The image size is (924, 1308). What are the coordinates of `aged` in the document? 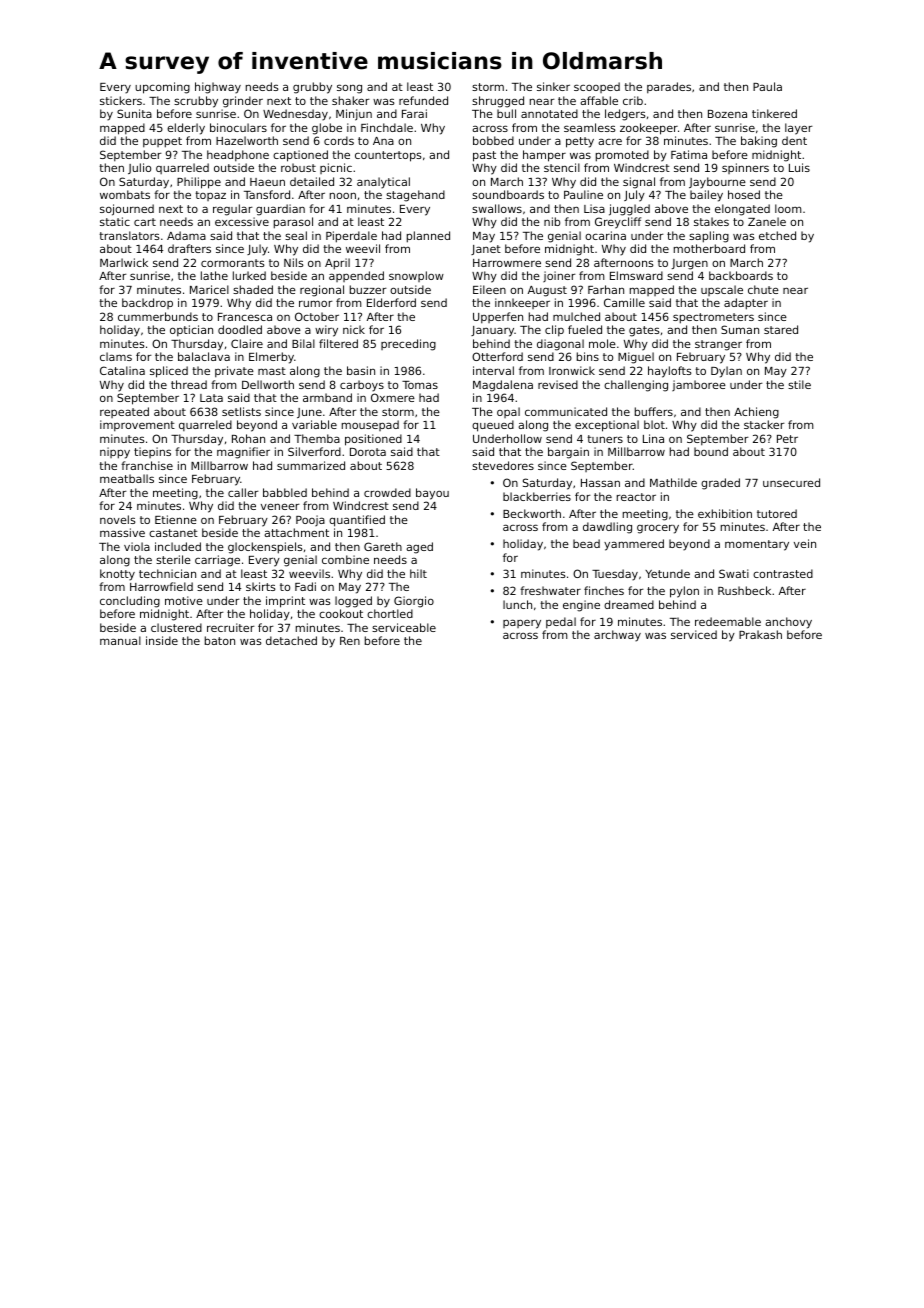 It's located at (419, 548).
